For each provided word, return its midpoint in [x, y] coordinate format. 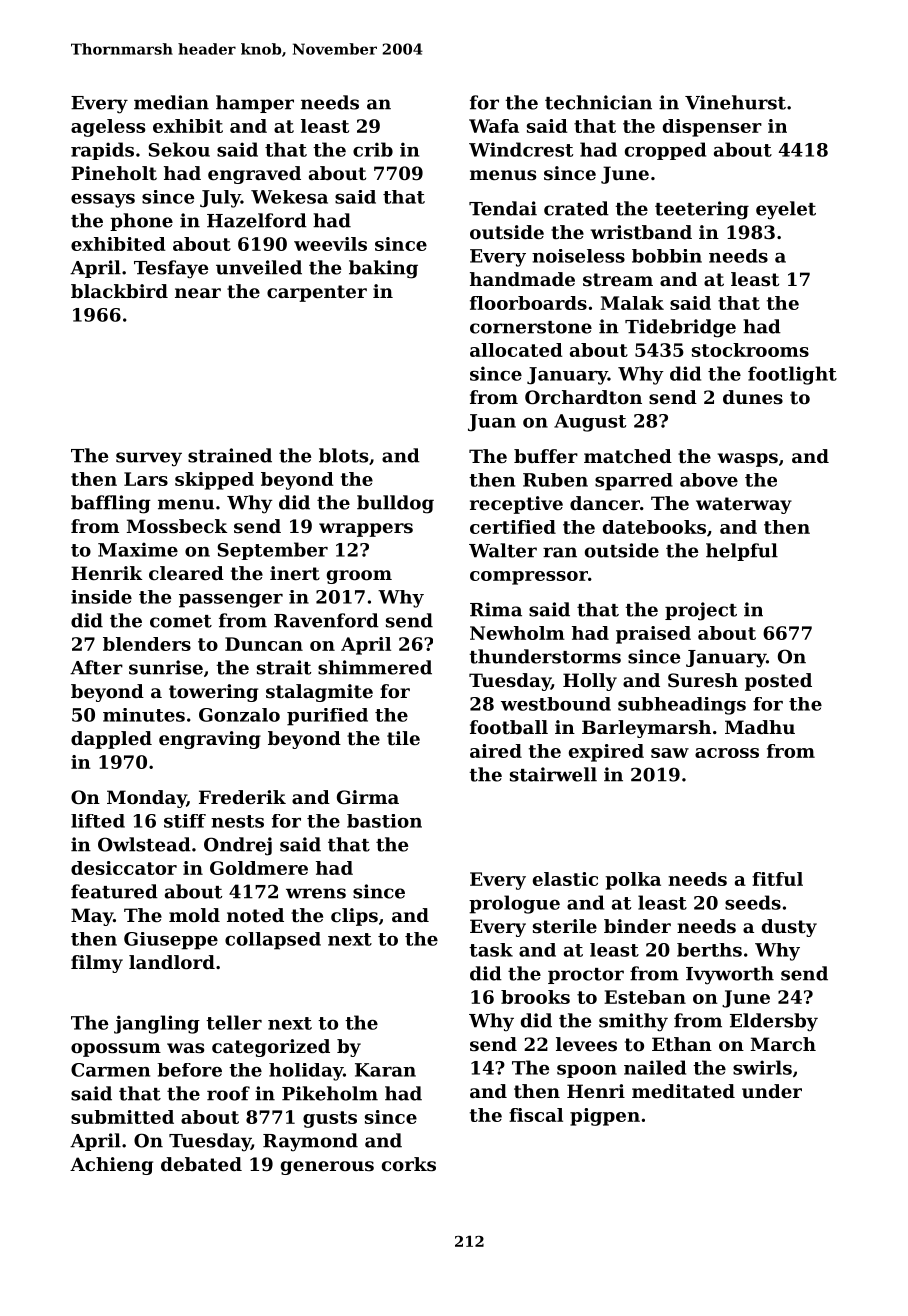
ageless [108, 128]
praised [653, 635]
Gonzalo [239, 715]
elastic [565, 879]
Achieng [111, 1166]
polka [633, 881]
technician [598, 102]
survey [149, 459]
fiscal [536, 1115]
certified [513, 527]
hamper [255, 104]
